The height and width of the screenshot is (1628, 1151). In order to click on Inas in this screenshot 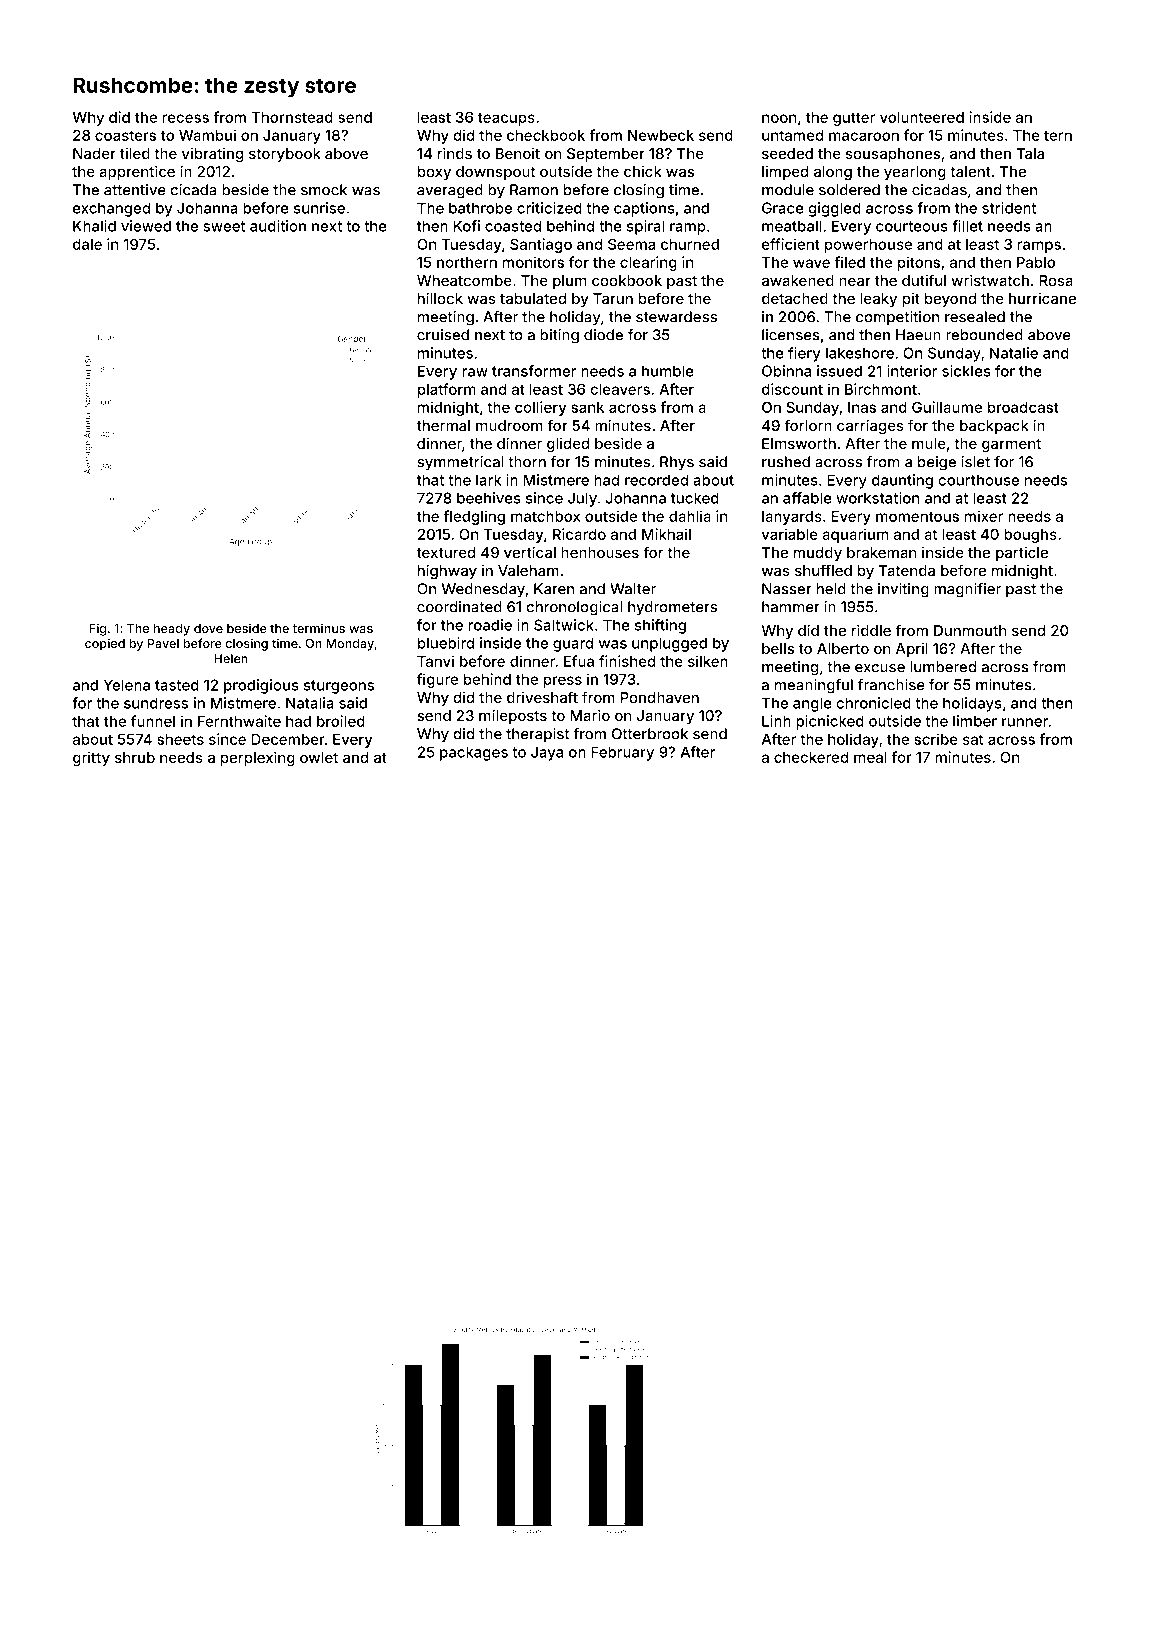, I will do `click(862, 407)`.
